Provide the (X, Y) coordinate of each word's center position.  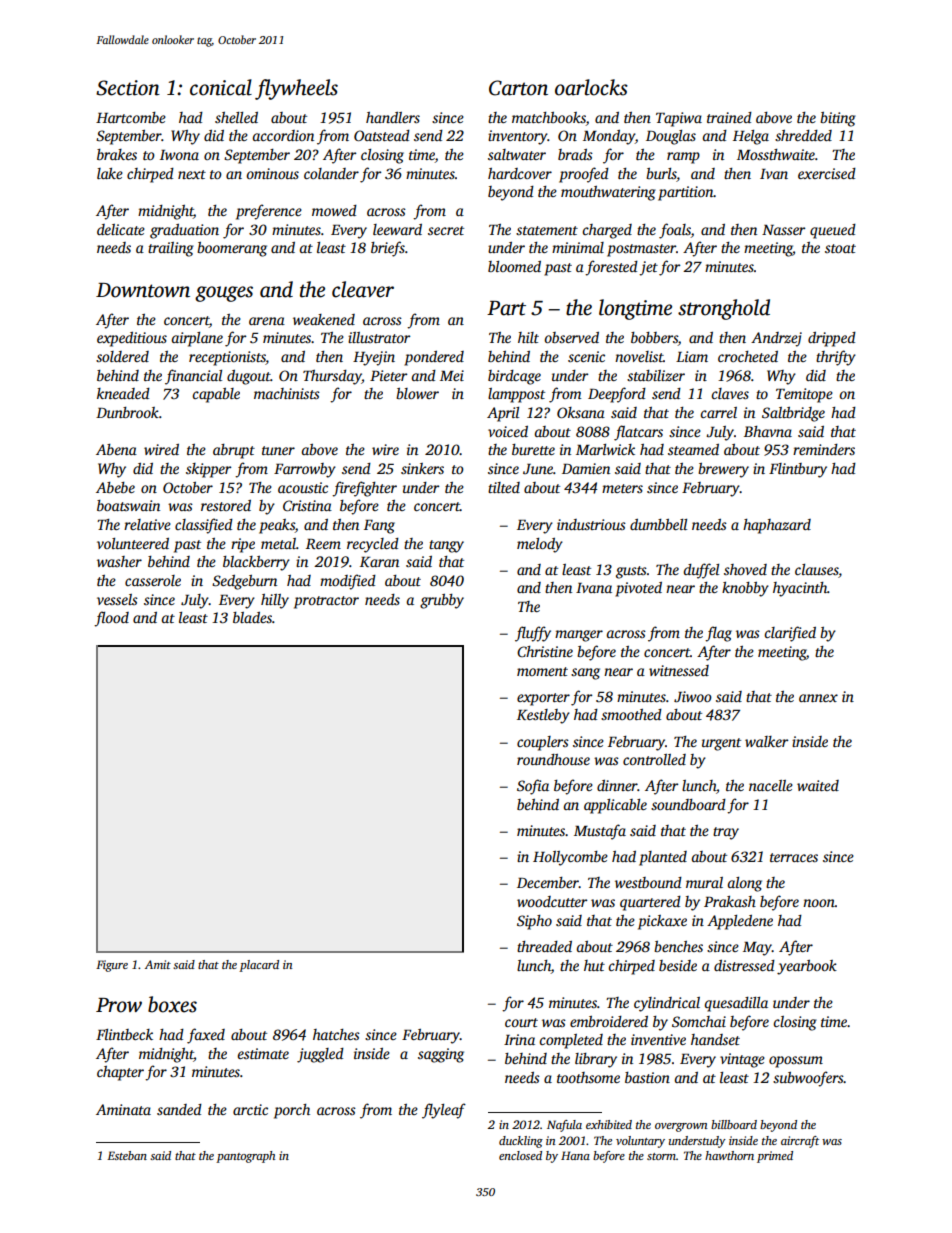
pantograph (245, 1157)
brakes (117, 154)
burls (661, 173)
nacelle (771, 785)
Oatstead (382, 135)
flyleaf (444, 1111)
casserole (153, 580)
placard (259, 966)
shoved (745, 569)
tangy (446, 546)
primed (775, 1157)
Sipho (534, 922)
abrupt (234, 451)
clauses (816, 569)
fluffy (533, 634)
